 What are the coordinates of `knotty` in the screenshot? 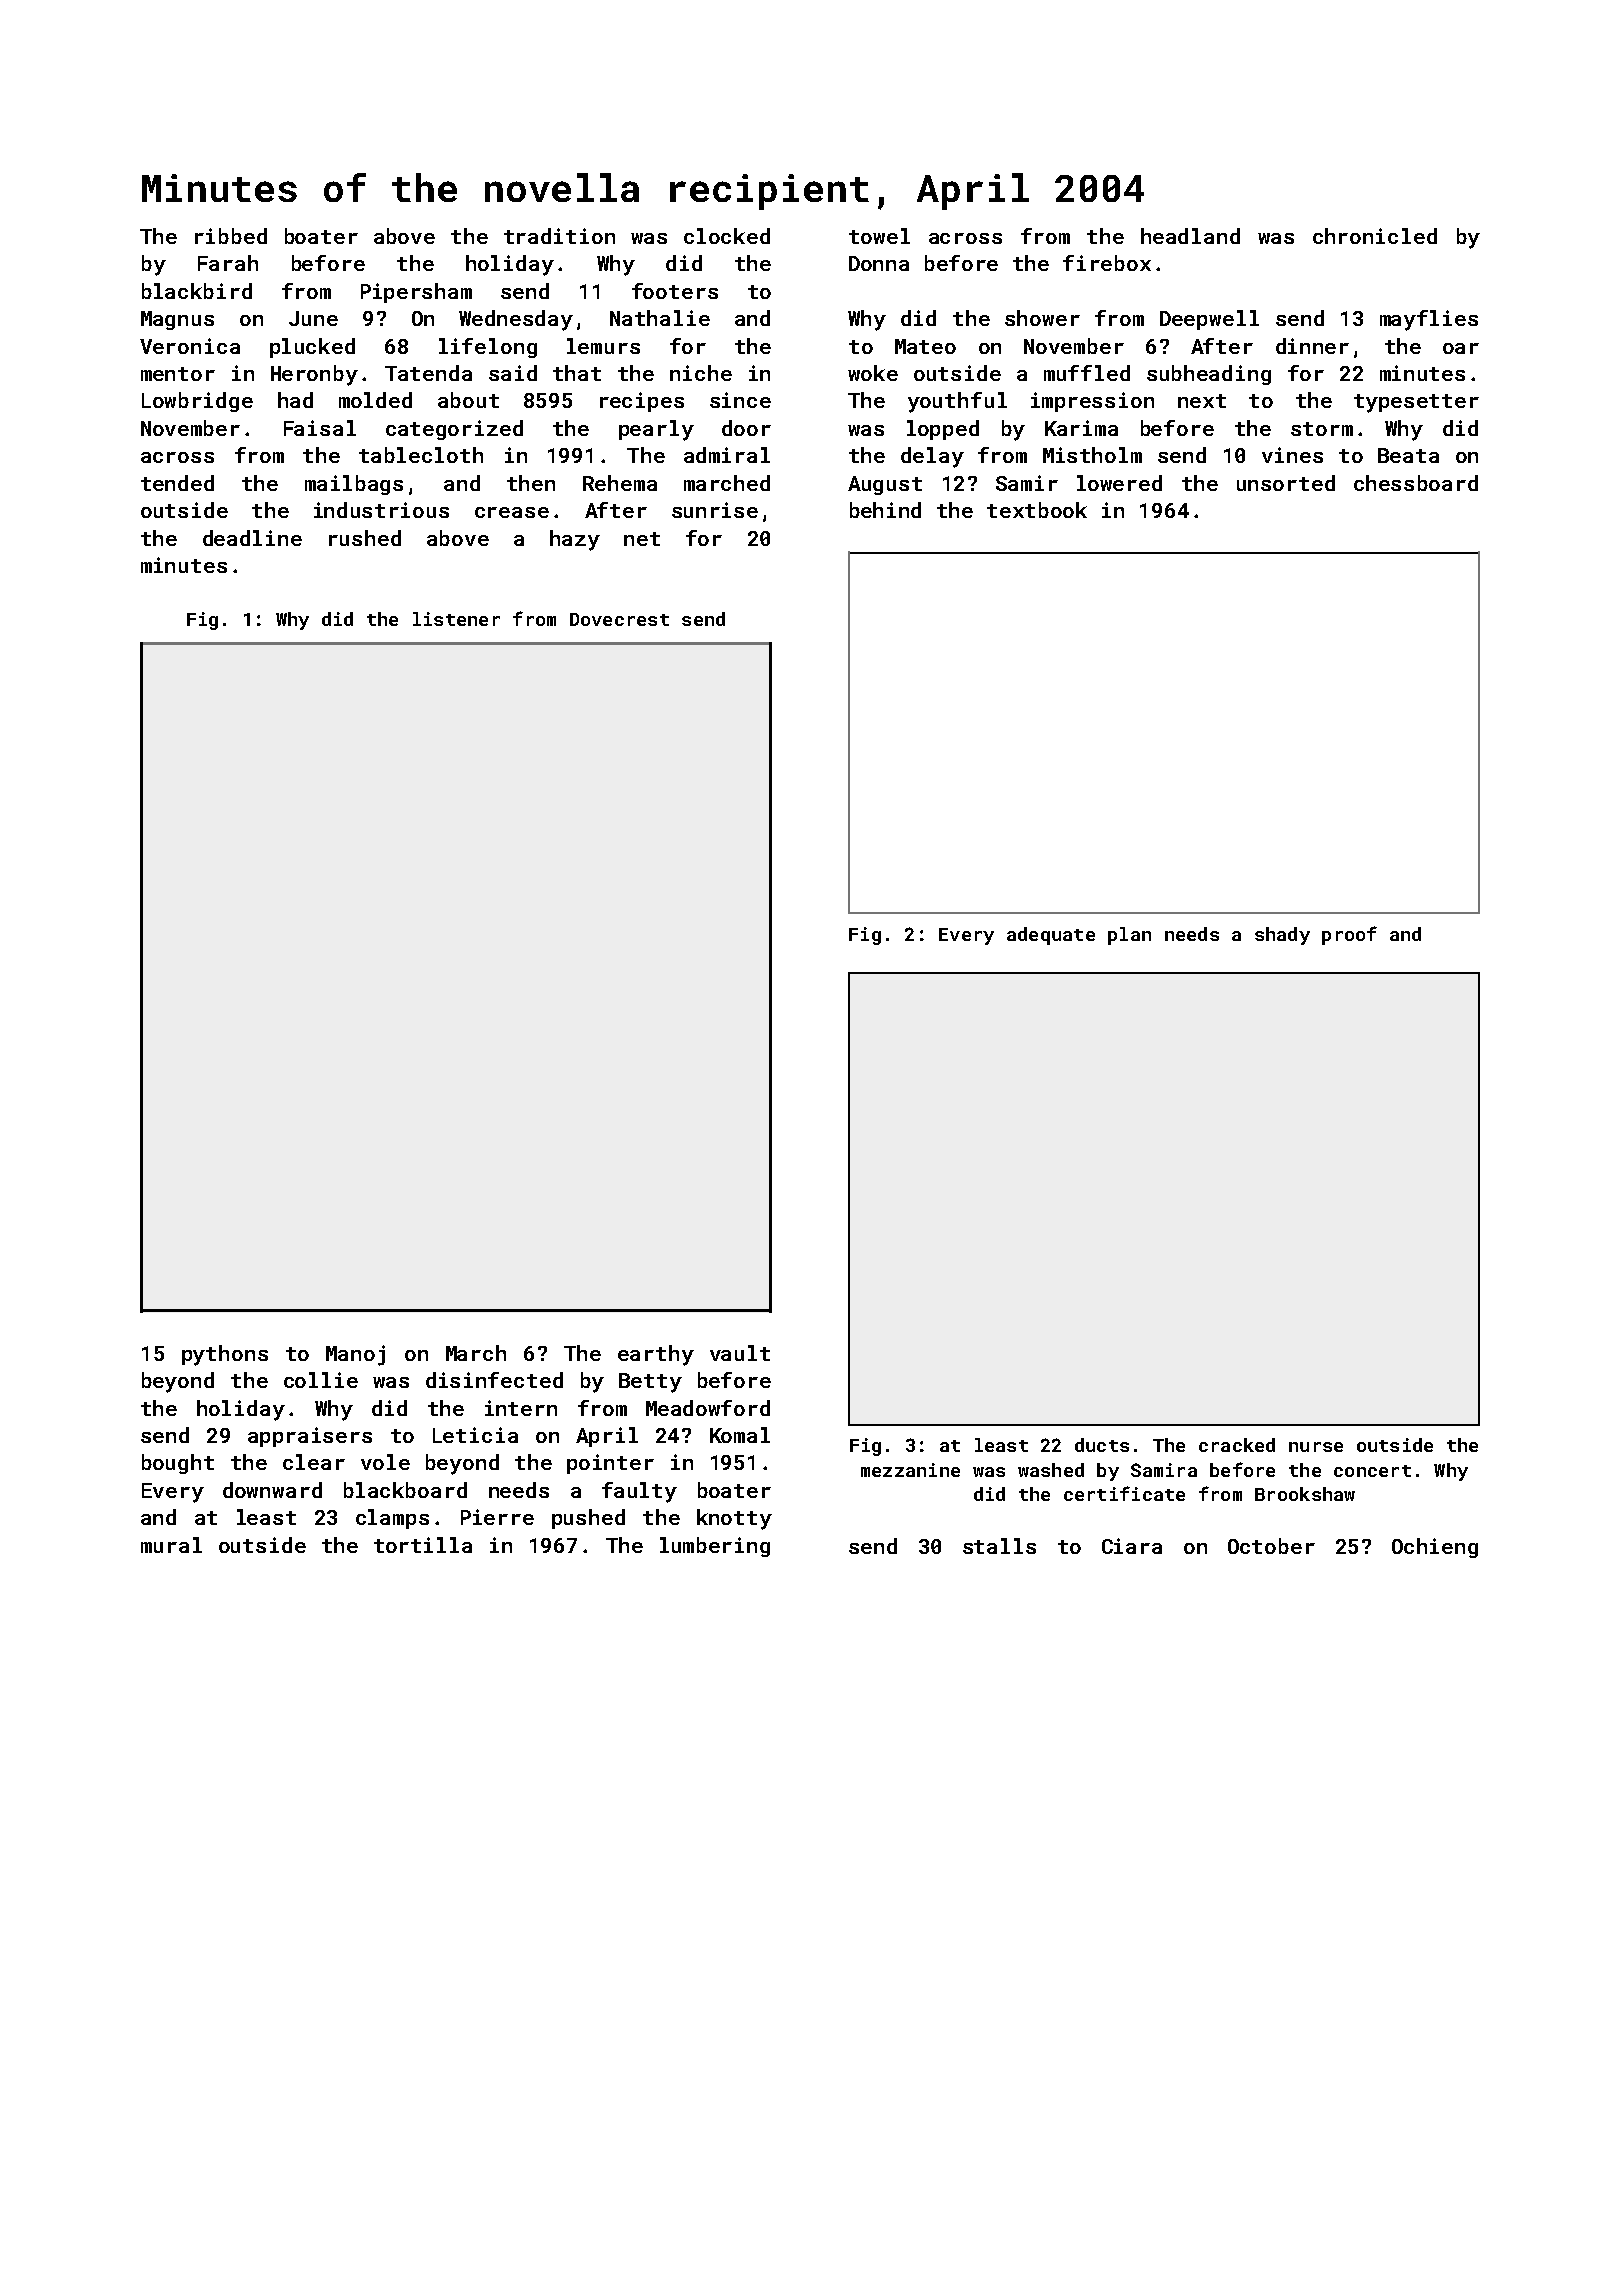 It's located at (734, 1519).
